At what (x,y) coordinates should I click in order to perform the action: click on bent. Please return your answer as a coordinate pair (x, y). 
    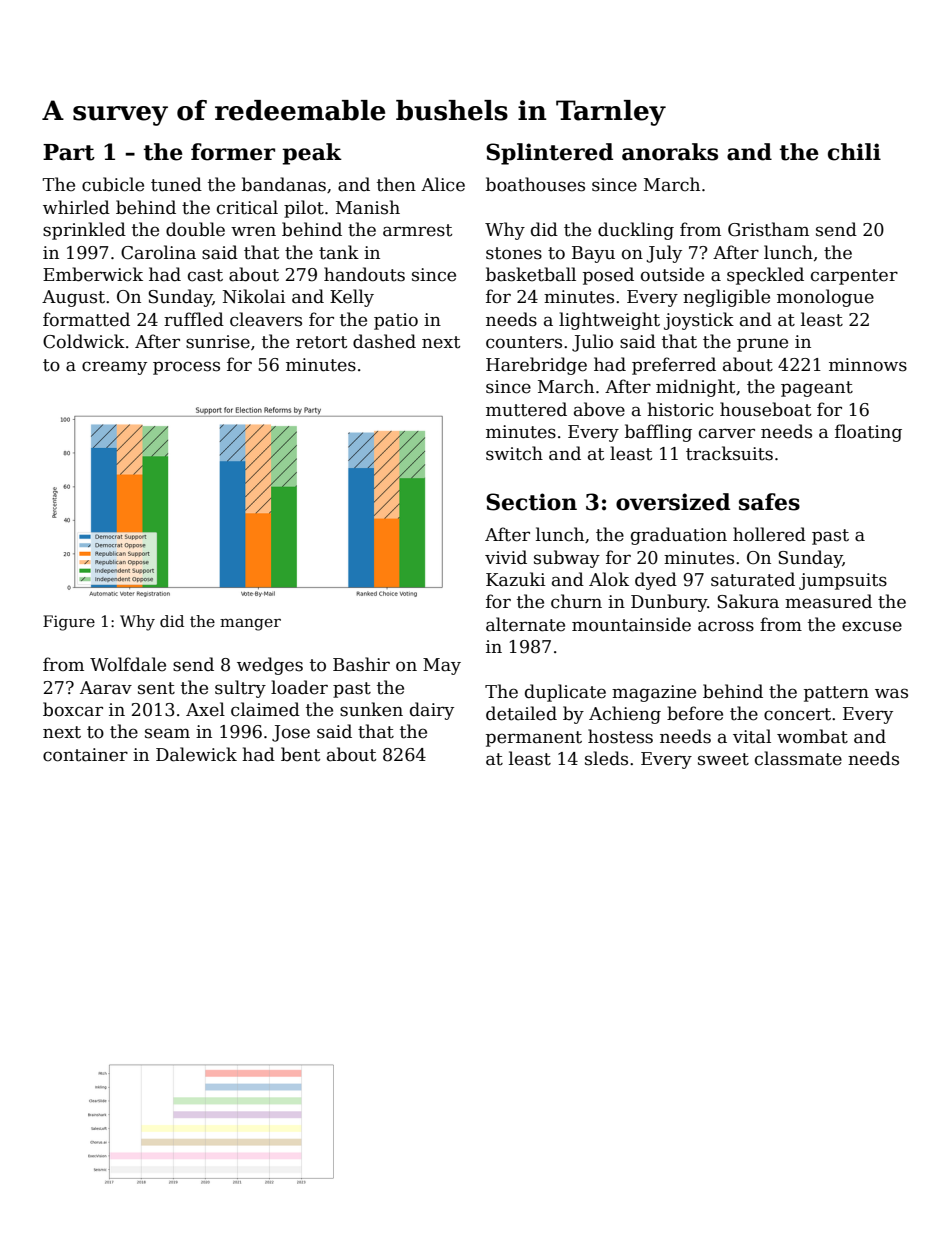
    Looking at the image, I should click on (300, 754).
